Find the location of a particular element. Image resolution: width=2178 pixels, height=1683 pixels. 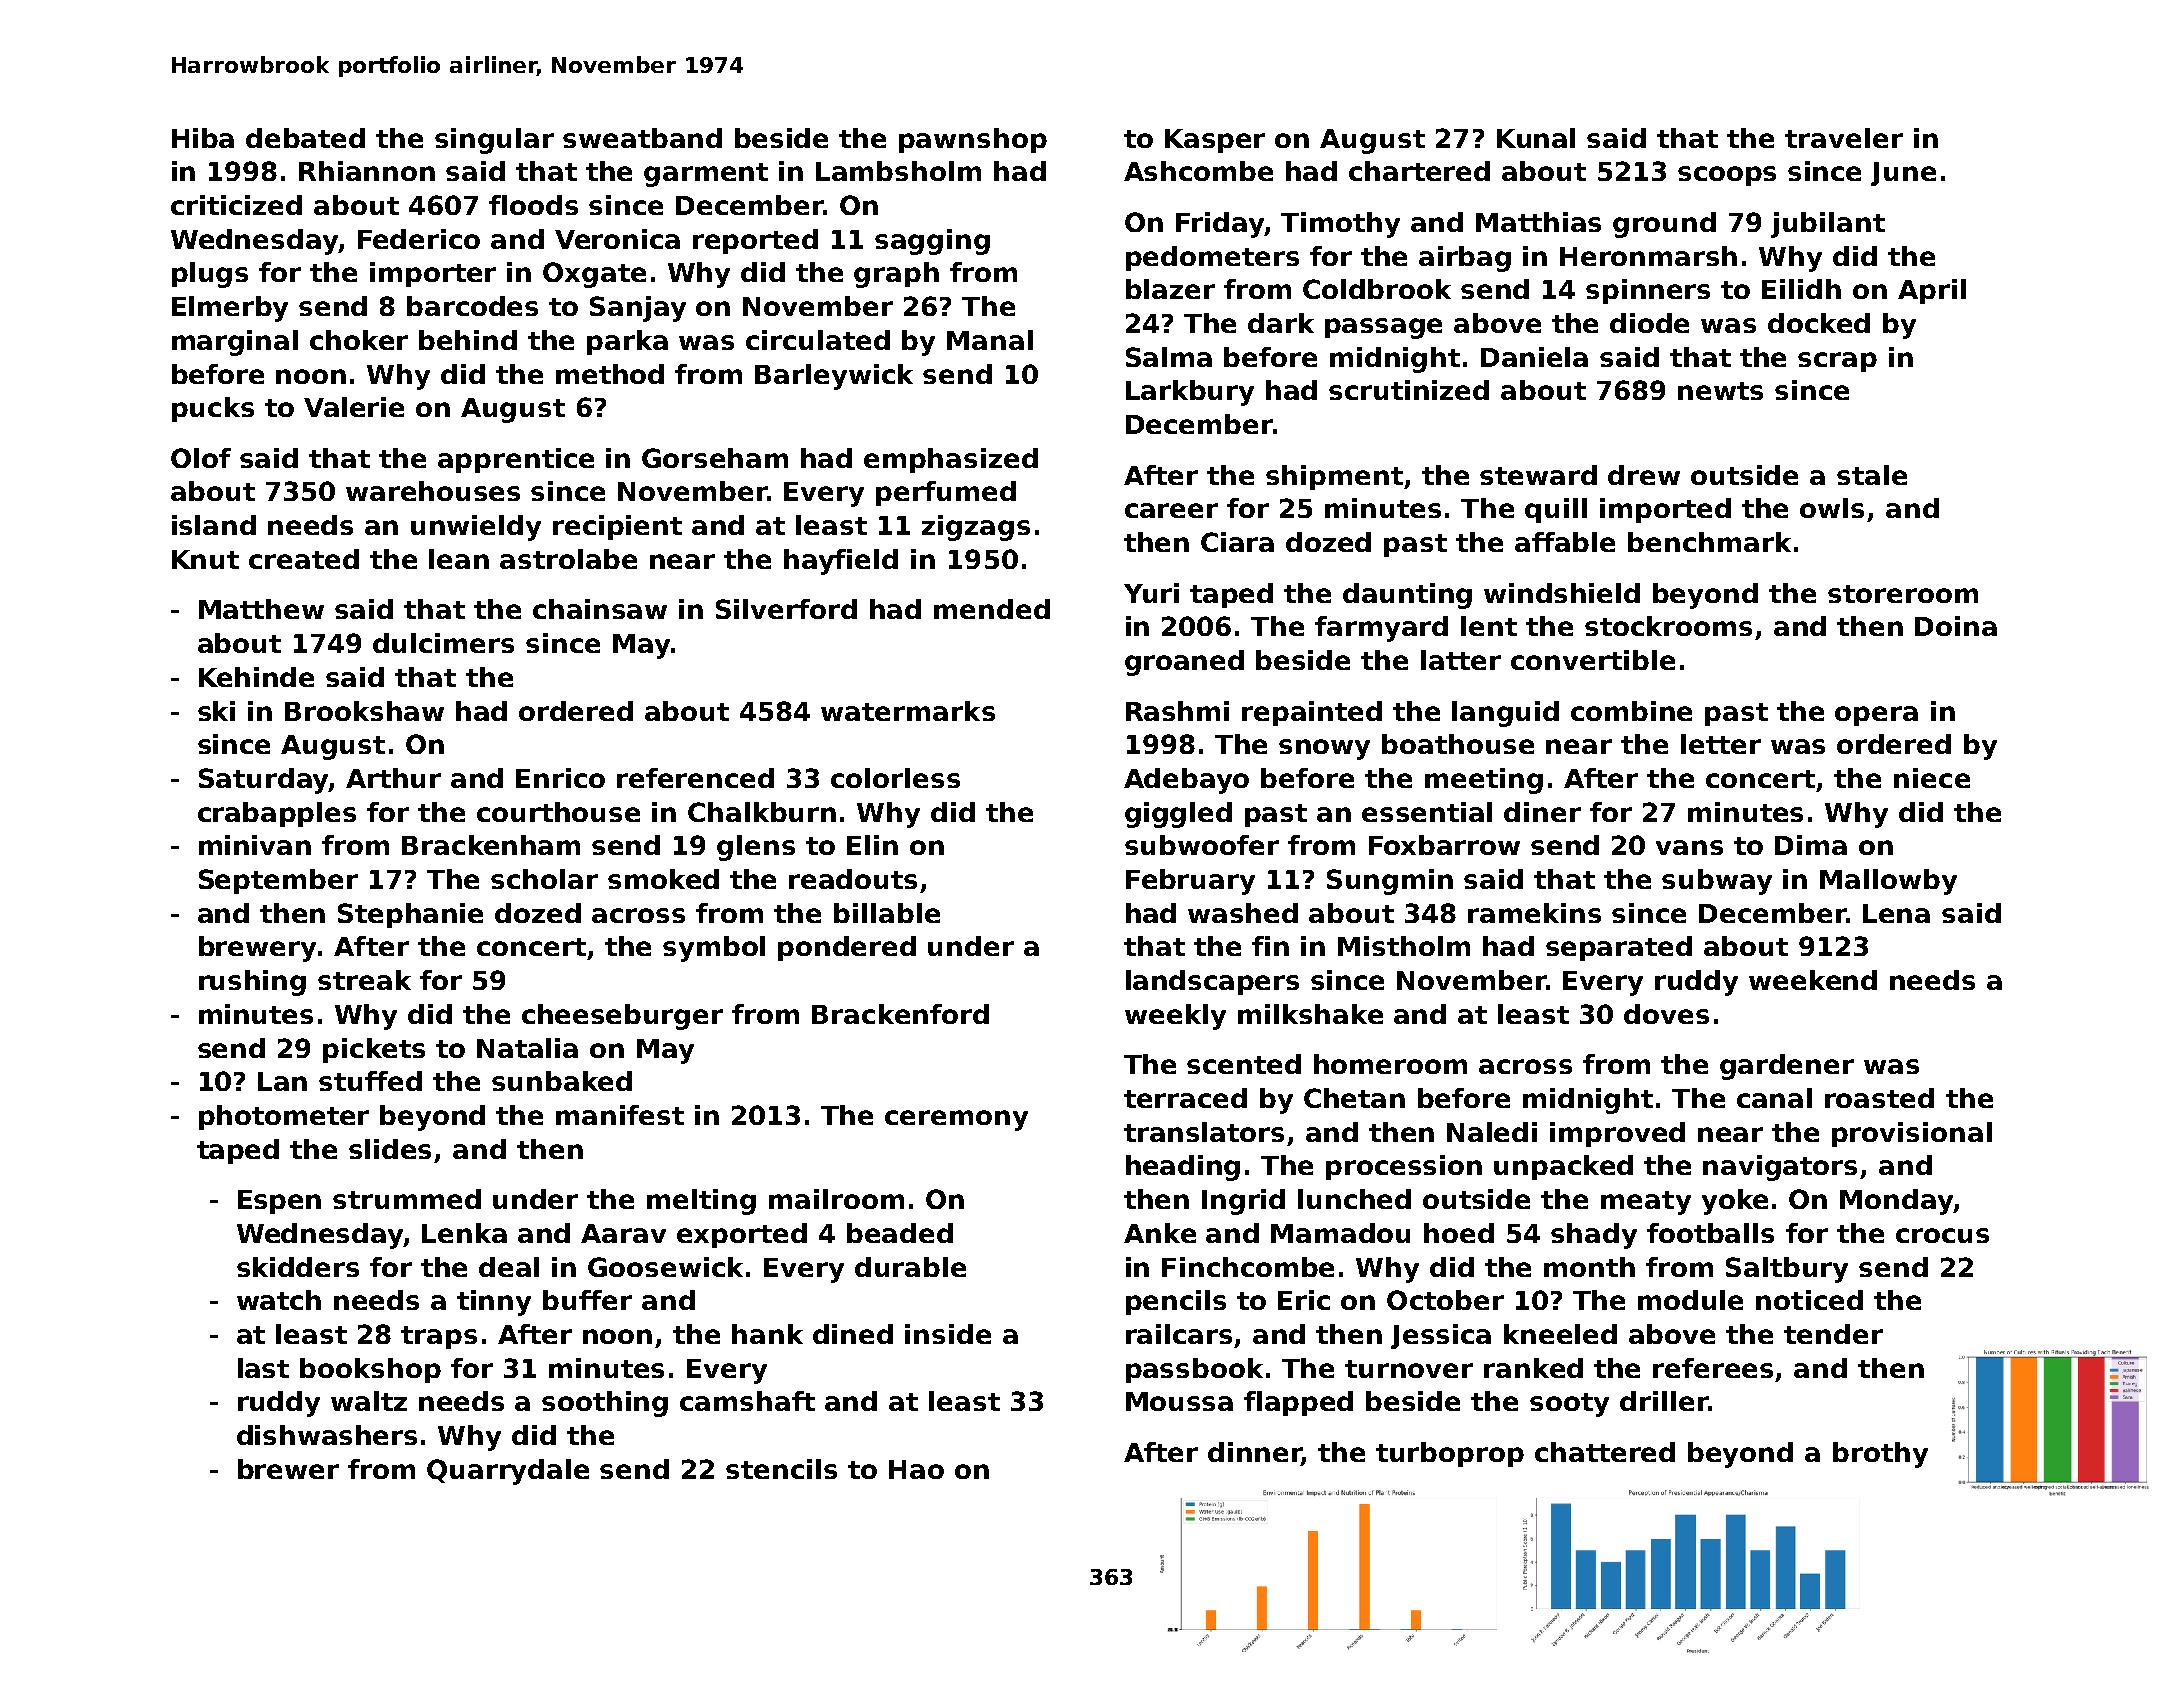

noticed is located at coordinates (1809, 1300).
